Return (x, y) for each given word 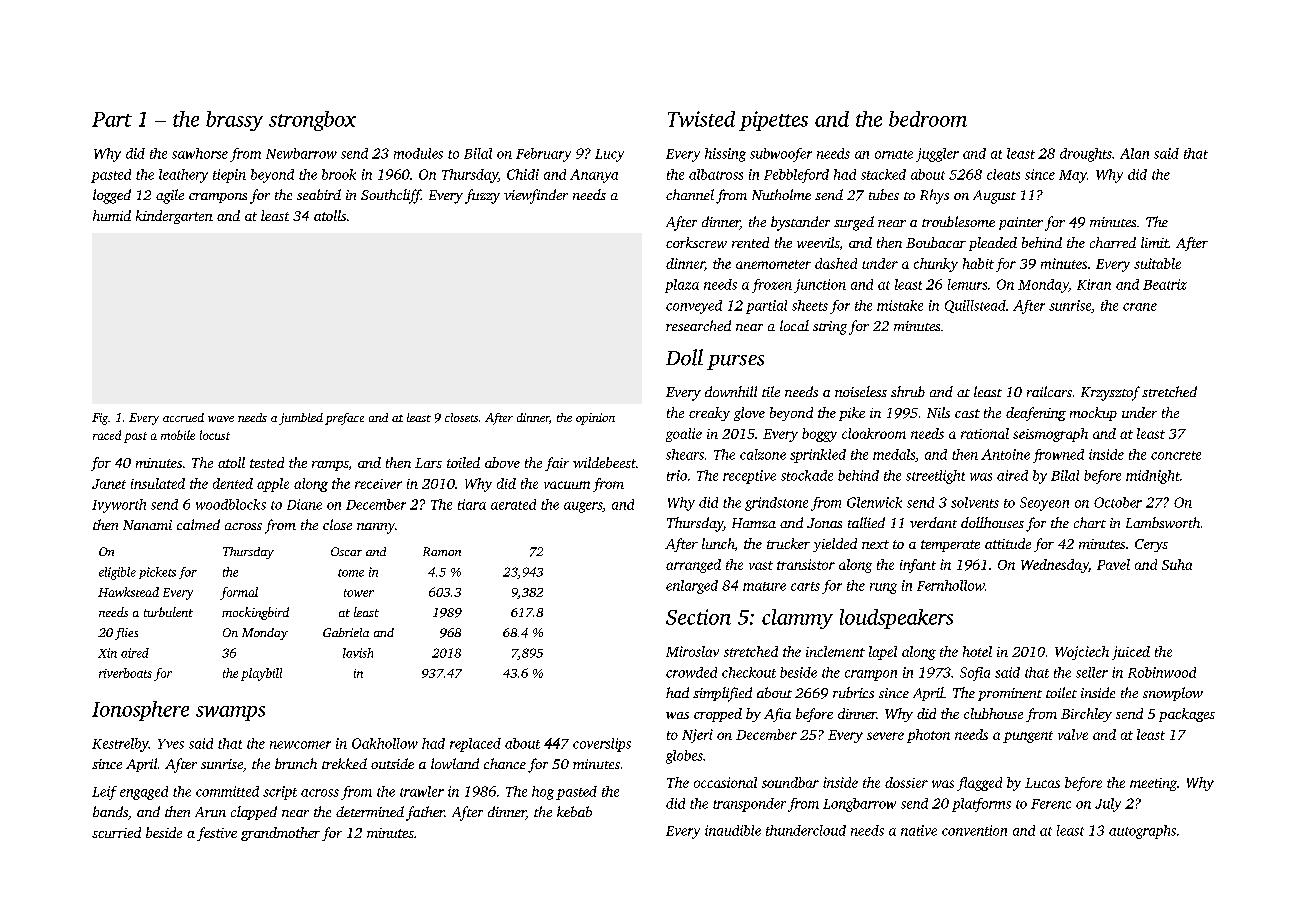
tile (771, 391)
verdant (933, 522)
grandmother (280, 834)
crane (1140, 307)
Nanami (147, 525)
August (994, 197)
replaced (475, 745)
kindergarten (174, 217)
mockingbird (255, 613)
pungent (1028, 737)
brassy (234, 121)
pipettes (773, 121)
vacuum (567, 485)
